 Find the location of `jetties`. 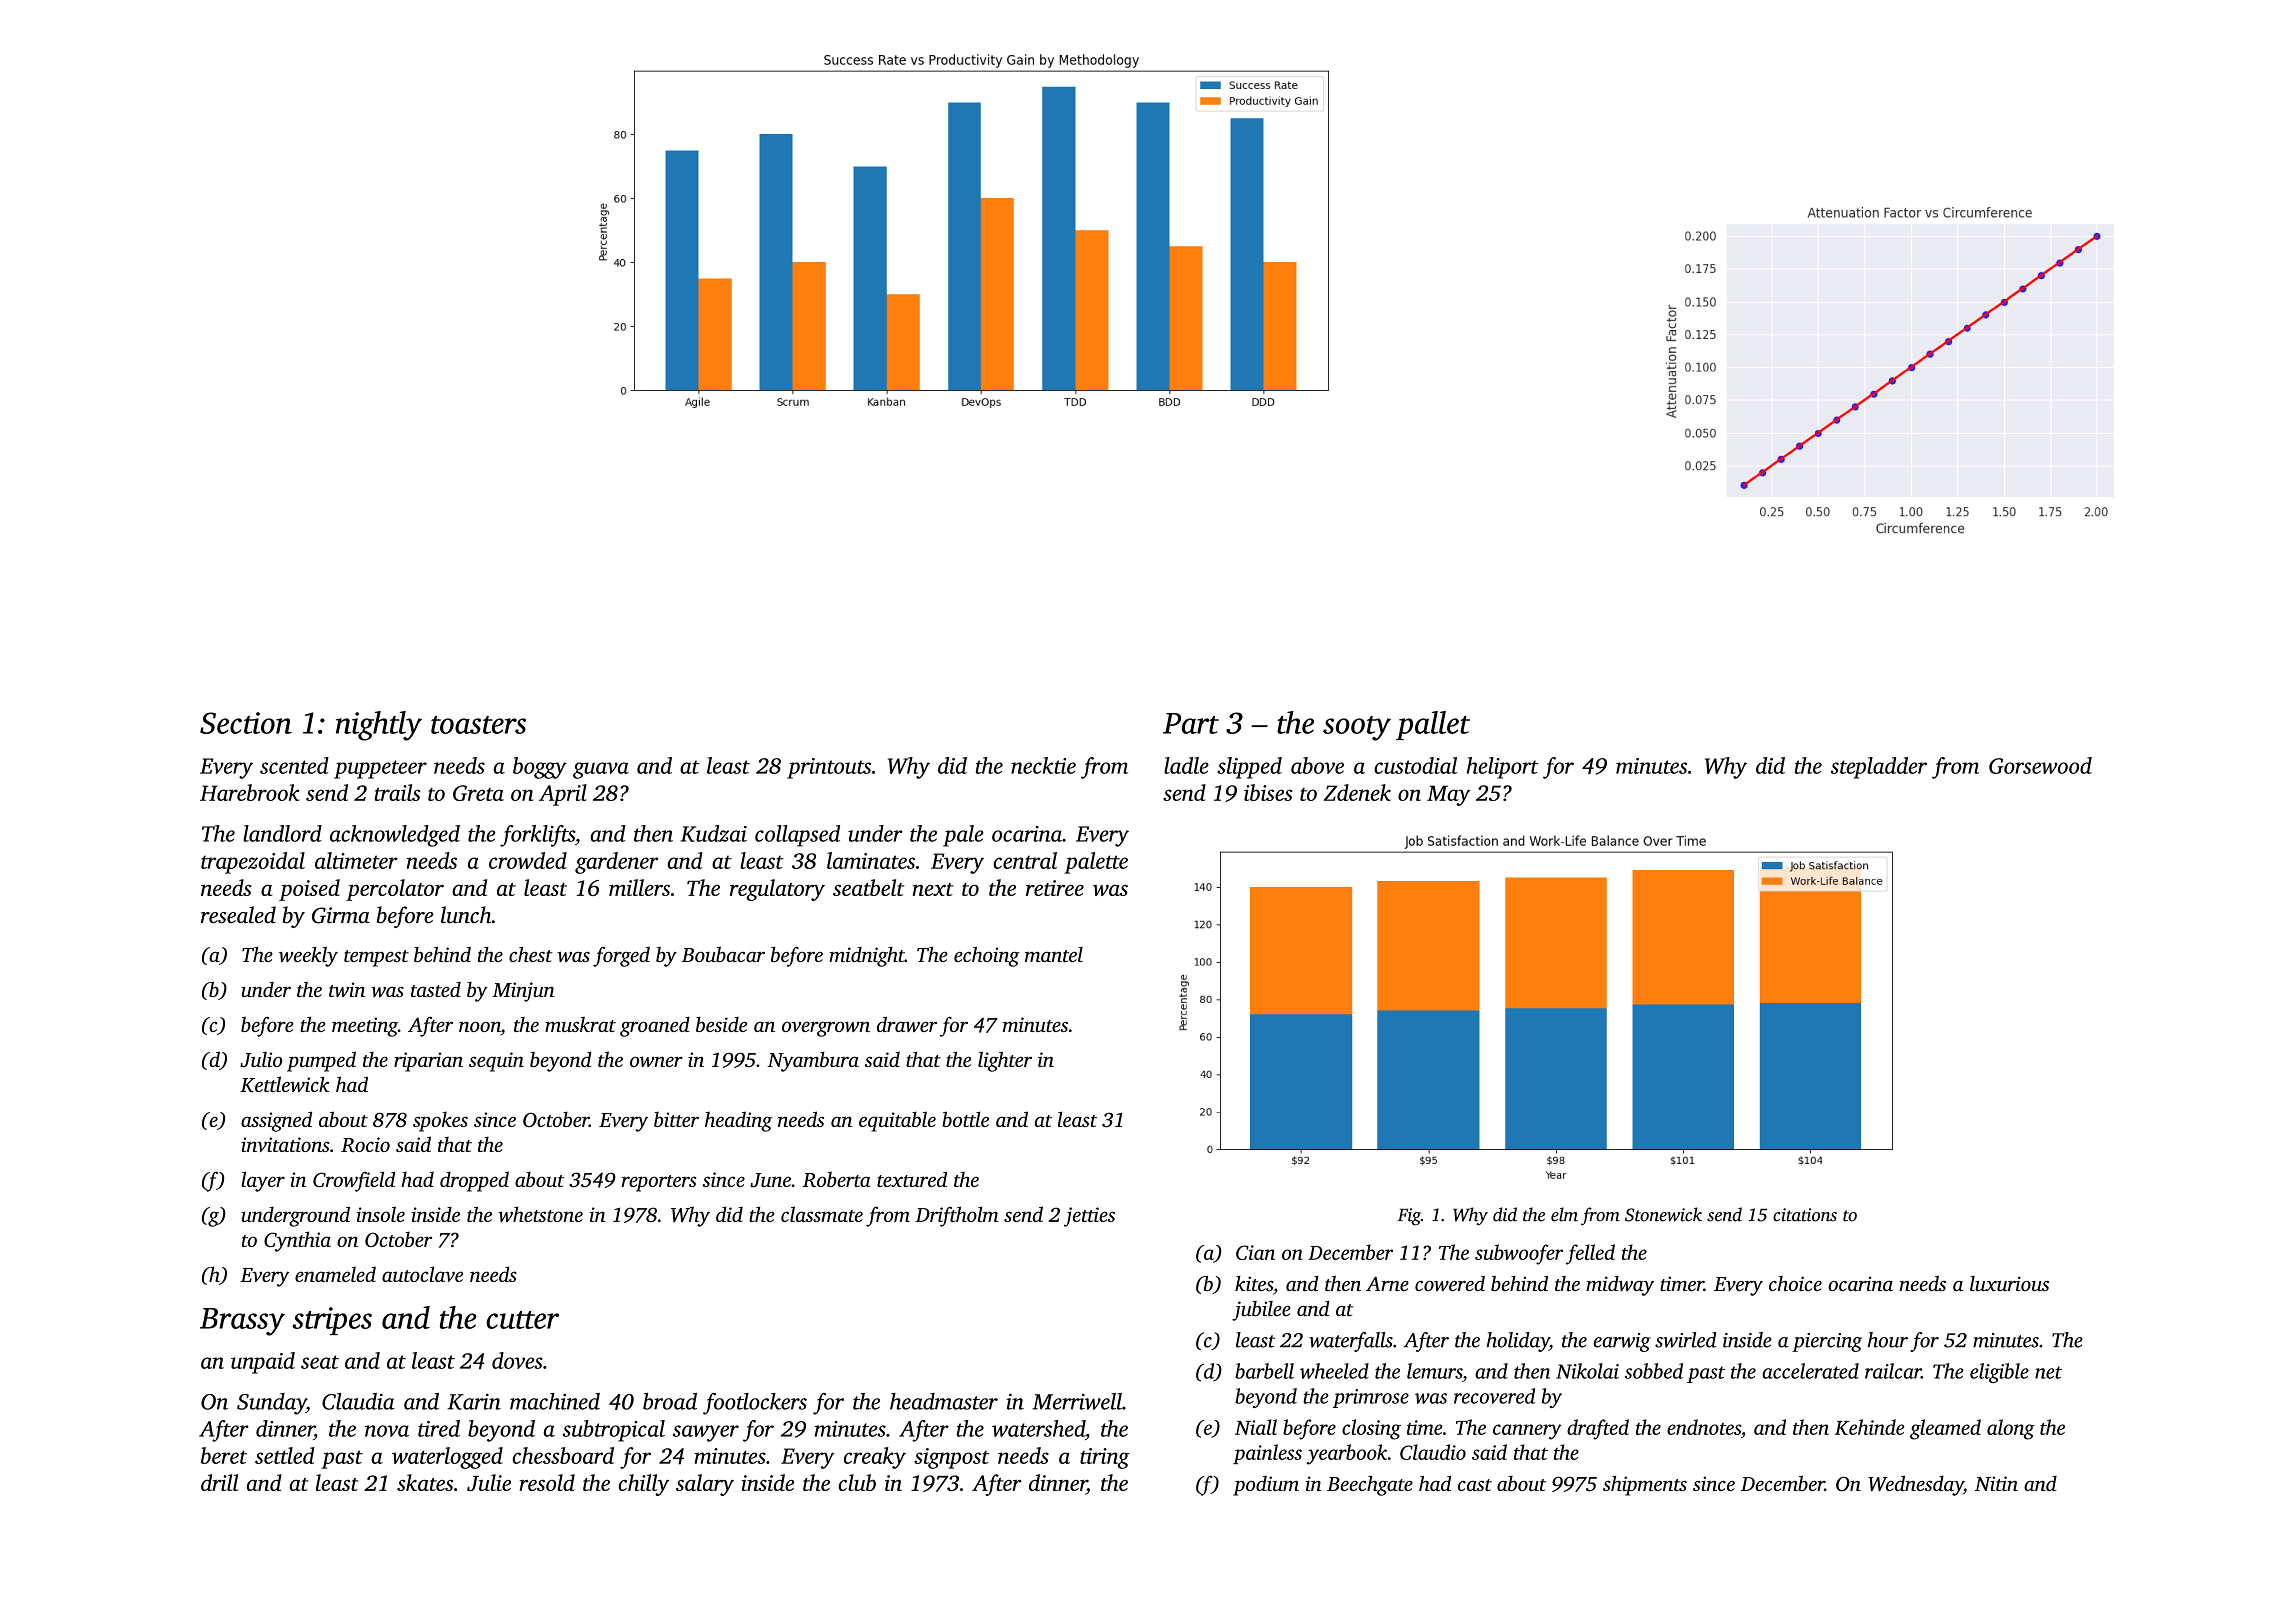

jetties is located at coordinates (1089, 1217).
